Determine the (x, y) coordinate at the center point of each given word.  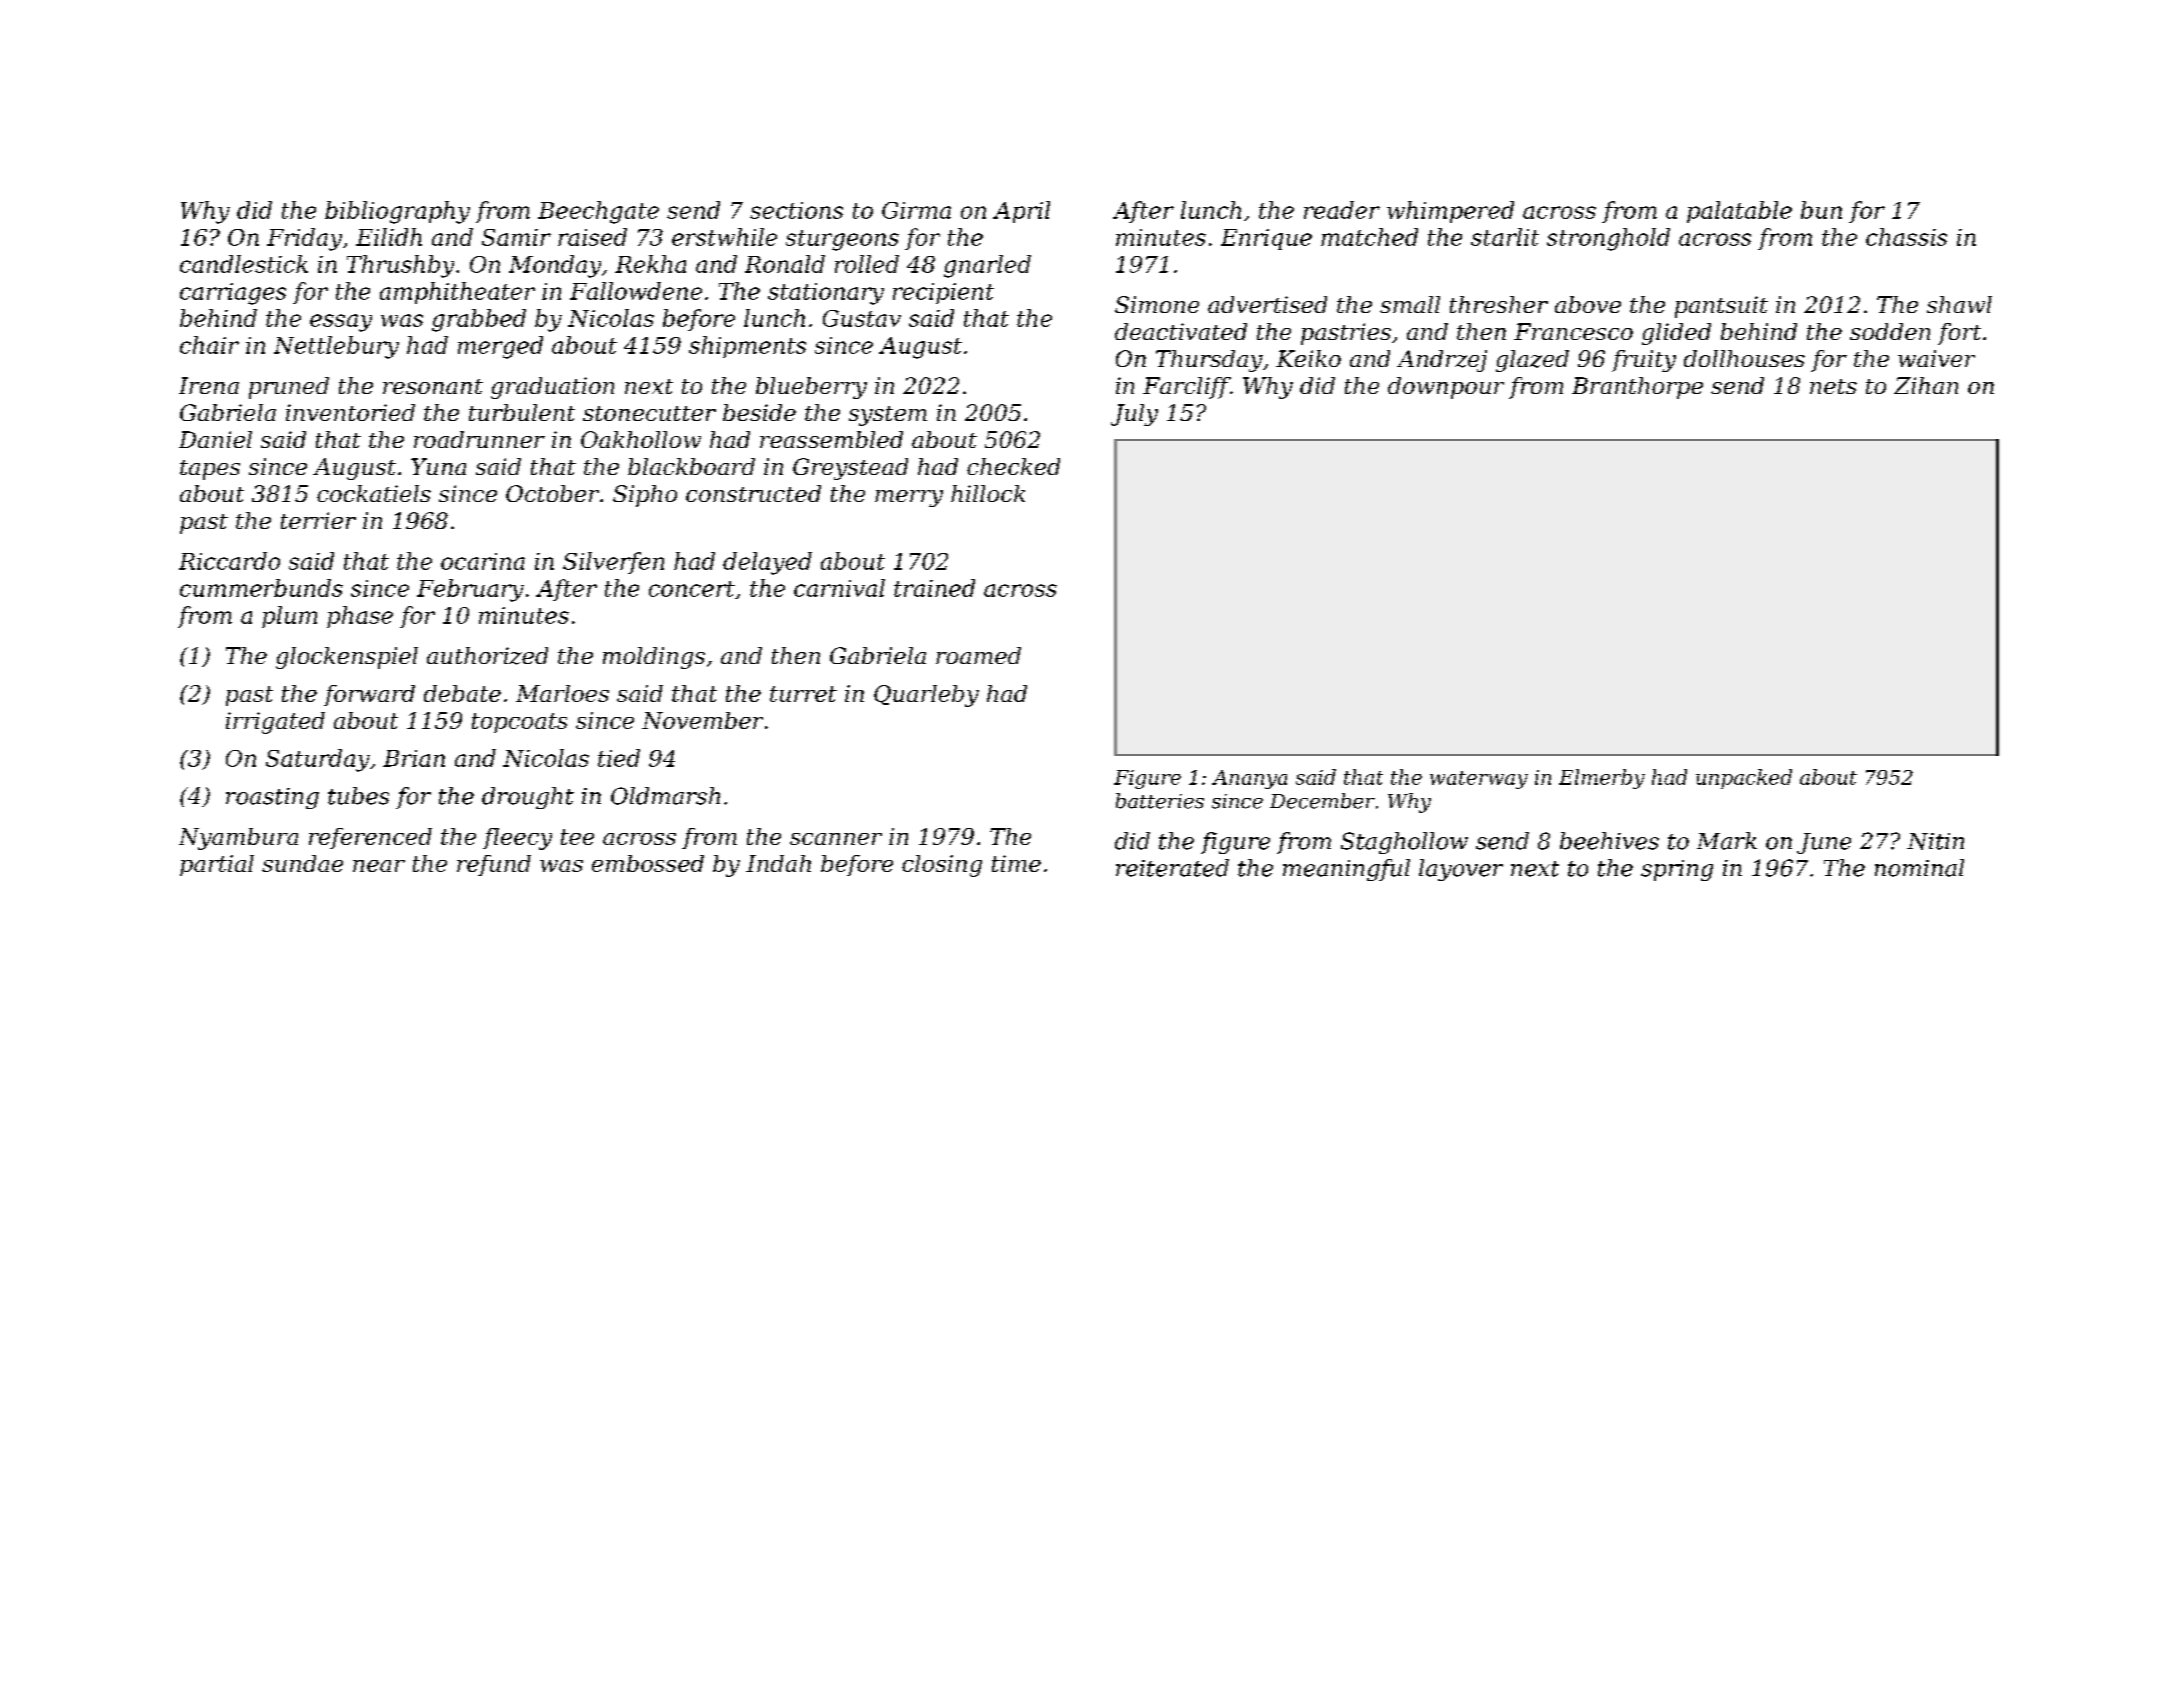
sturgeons (842, 240)
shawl (1959, 304)
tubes (358, 796)
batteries (1160, 801)
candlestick (244, 264)
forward (369, 695)
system (888, 416)
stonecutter (649, 413)
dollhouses (1744, 358)
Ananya (1249, 779)
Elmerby (1602, 779)
